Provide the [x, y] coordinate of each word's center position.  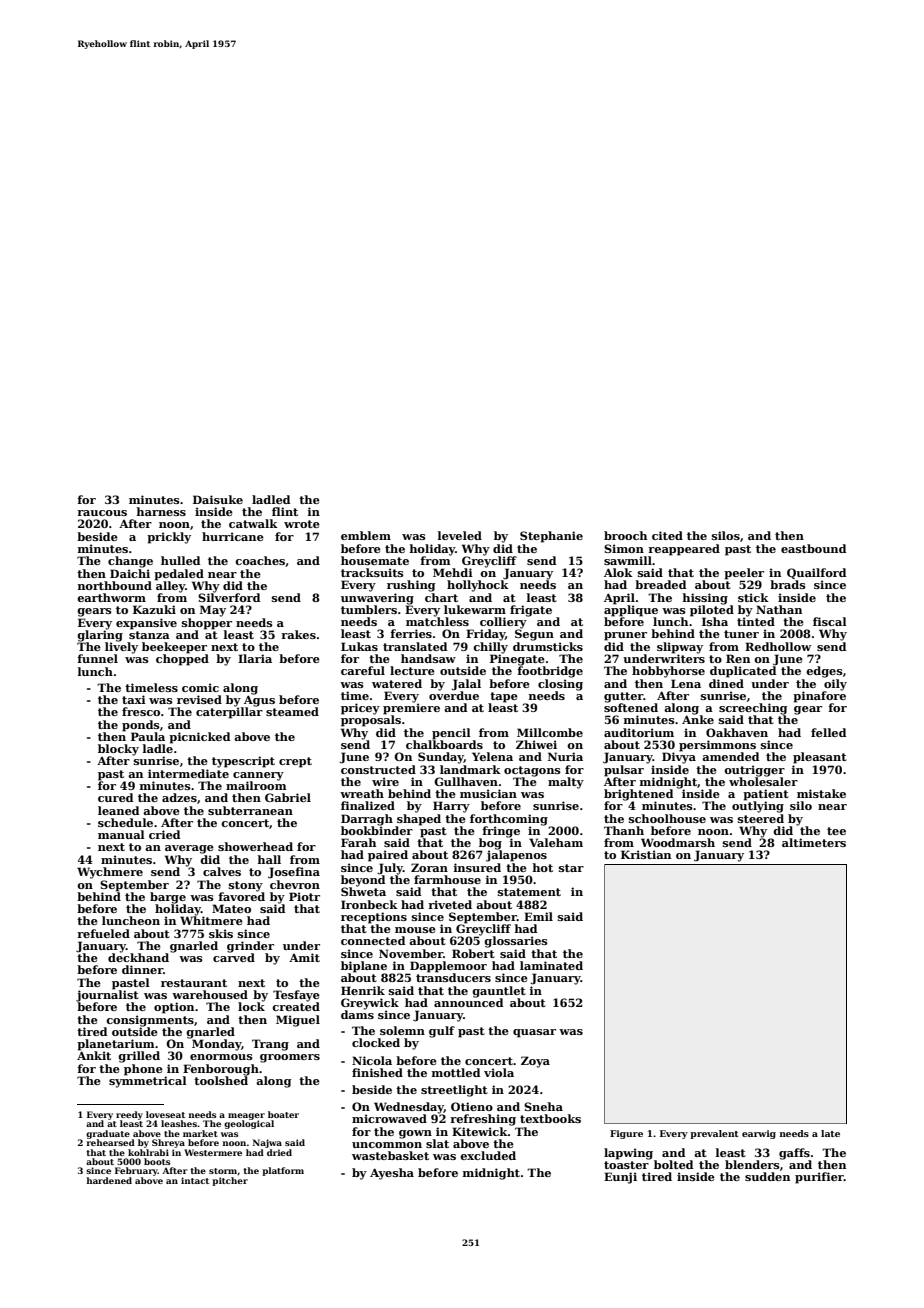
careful [363, 670]
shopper [207, 624]
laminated [551, 965]
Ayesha [392, 1174]
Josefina [294, 873]
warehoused [210, 994]
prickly [169, 538]
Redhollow [778, 646]
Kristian [646, 854]
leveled [460, 535]
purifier [819, 1178]
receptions [374, 918]
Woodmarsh [678, 842]
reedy [129, 1115]
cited [667, 535]
